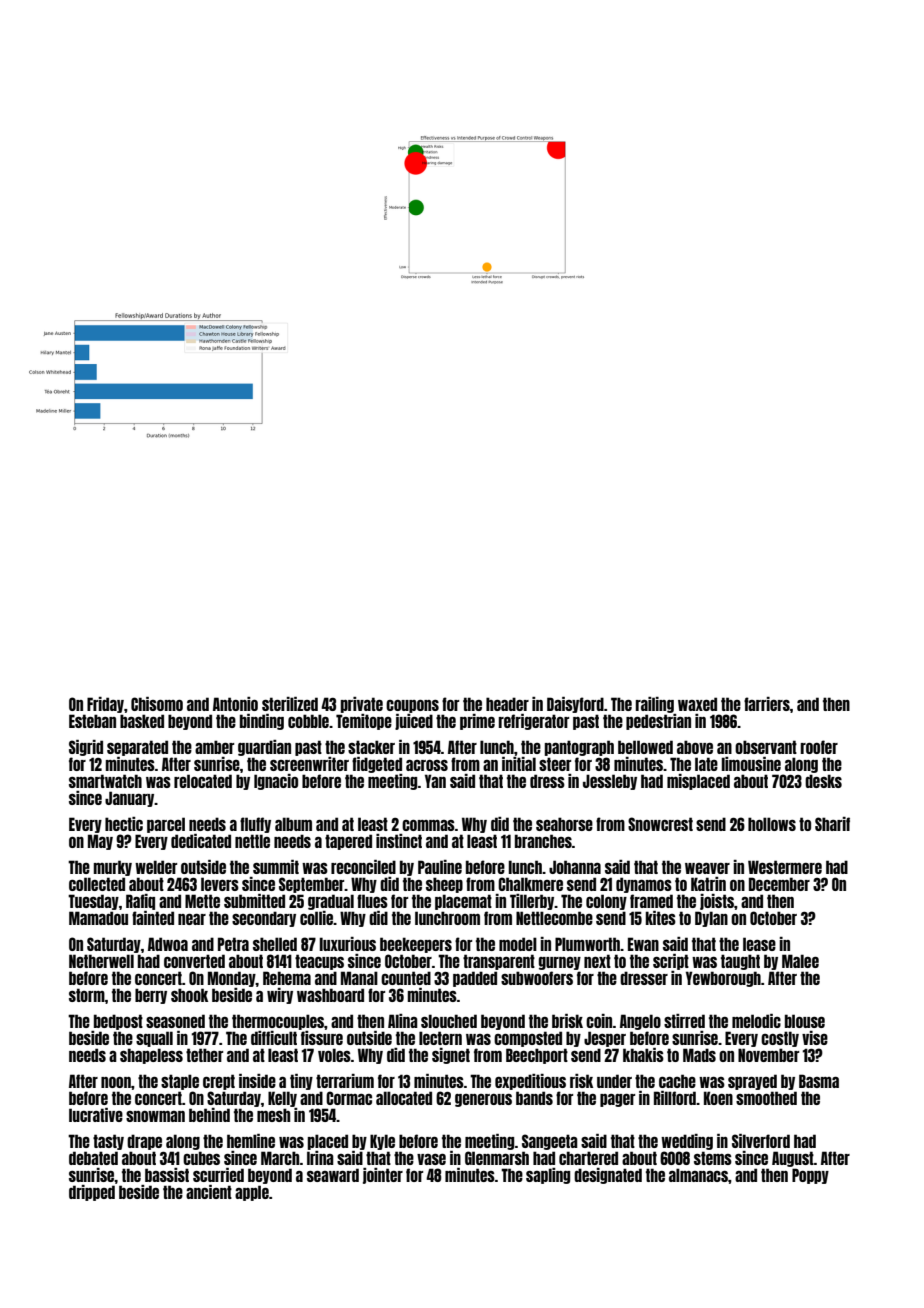 Image resolution: width=924 pixels, height=1308 pixels. Describe the element at coordinates (180, 1082) in the document. I see `staple` at that location.
